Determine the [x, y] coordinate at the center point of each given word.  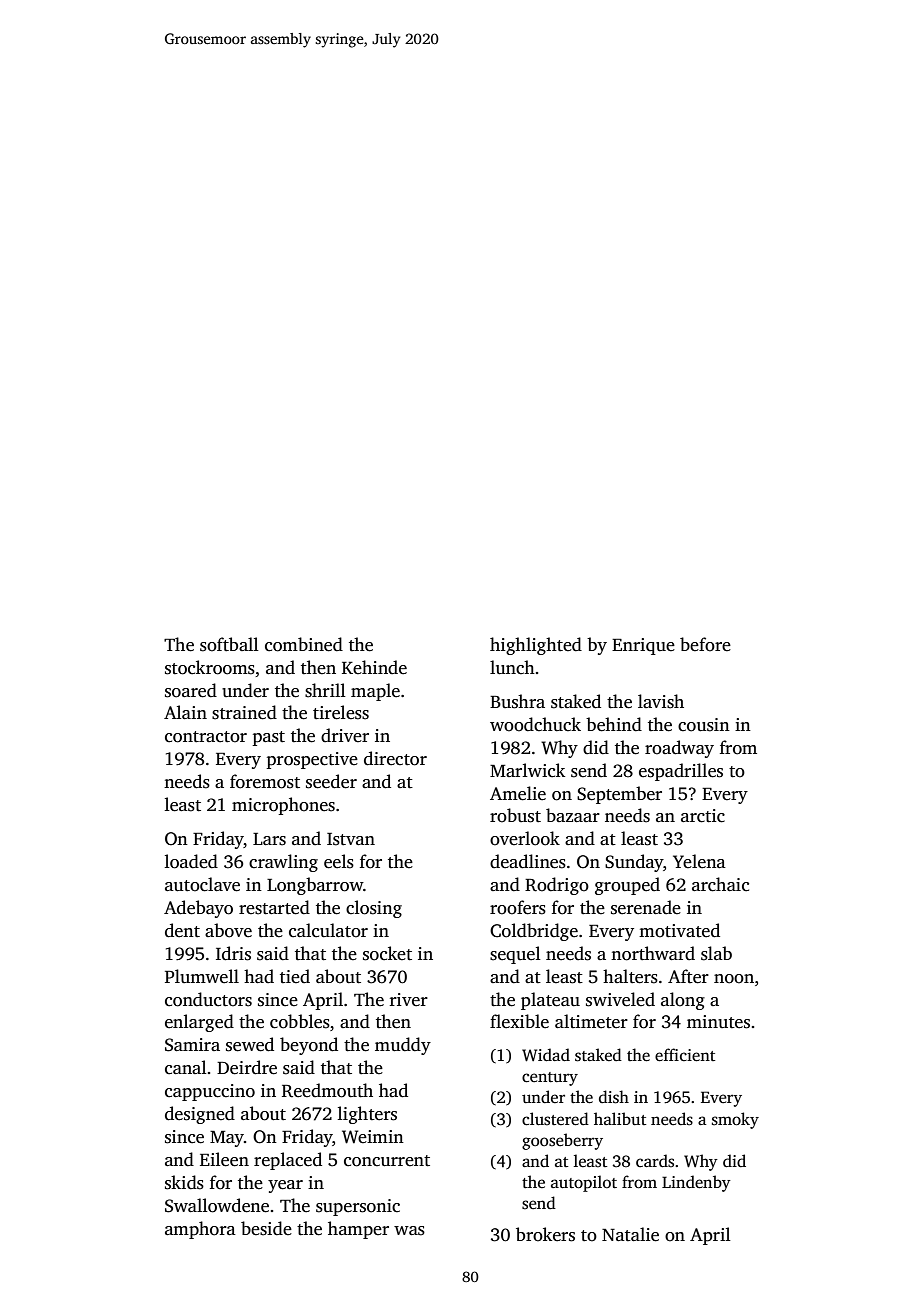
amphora [200, 1230]
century [550, 1079]
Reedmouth [327, 1090]
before [705, 644]
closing [374, 909]
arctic [703, 816]
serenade [646, 907]
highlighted [536, 646]
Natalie [630, 1234]
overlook [525, 838]
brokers [545, 1234]
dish [614, 1097]
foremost [265, 781]
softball [229, 644]
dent [182, 930]
